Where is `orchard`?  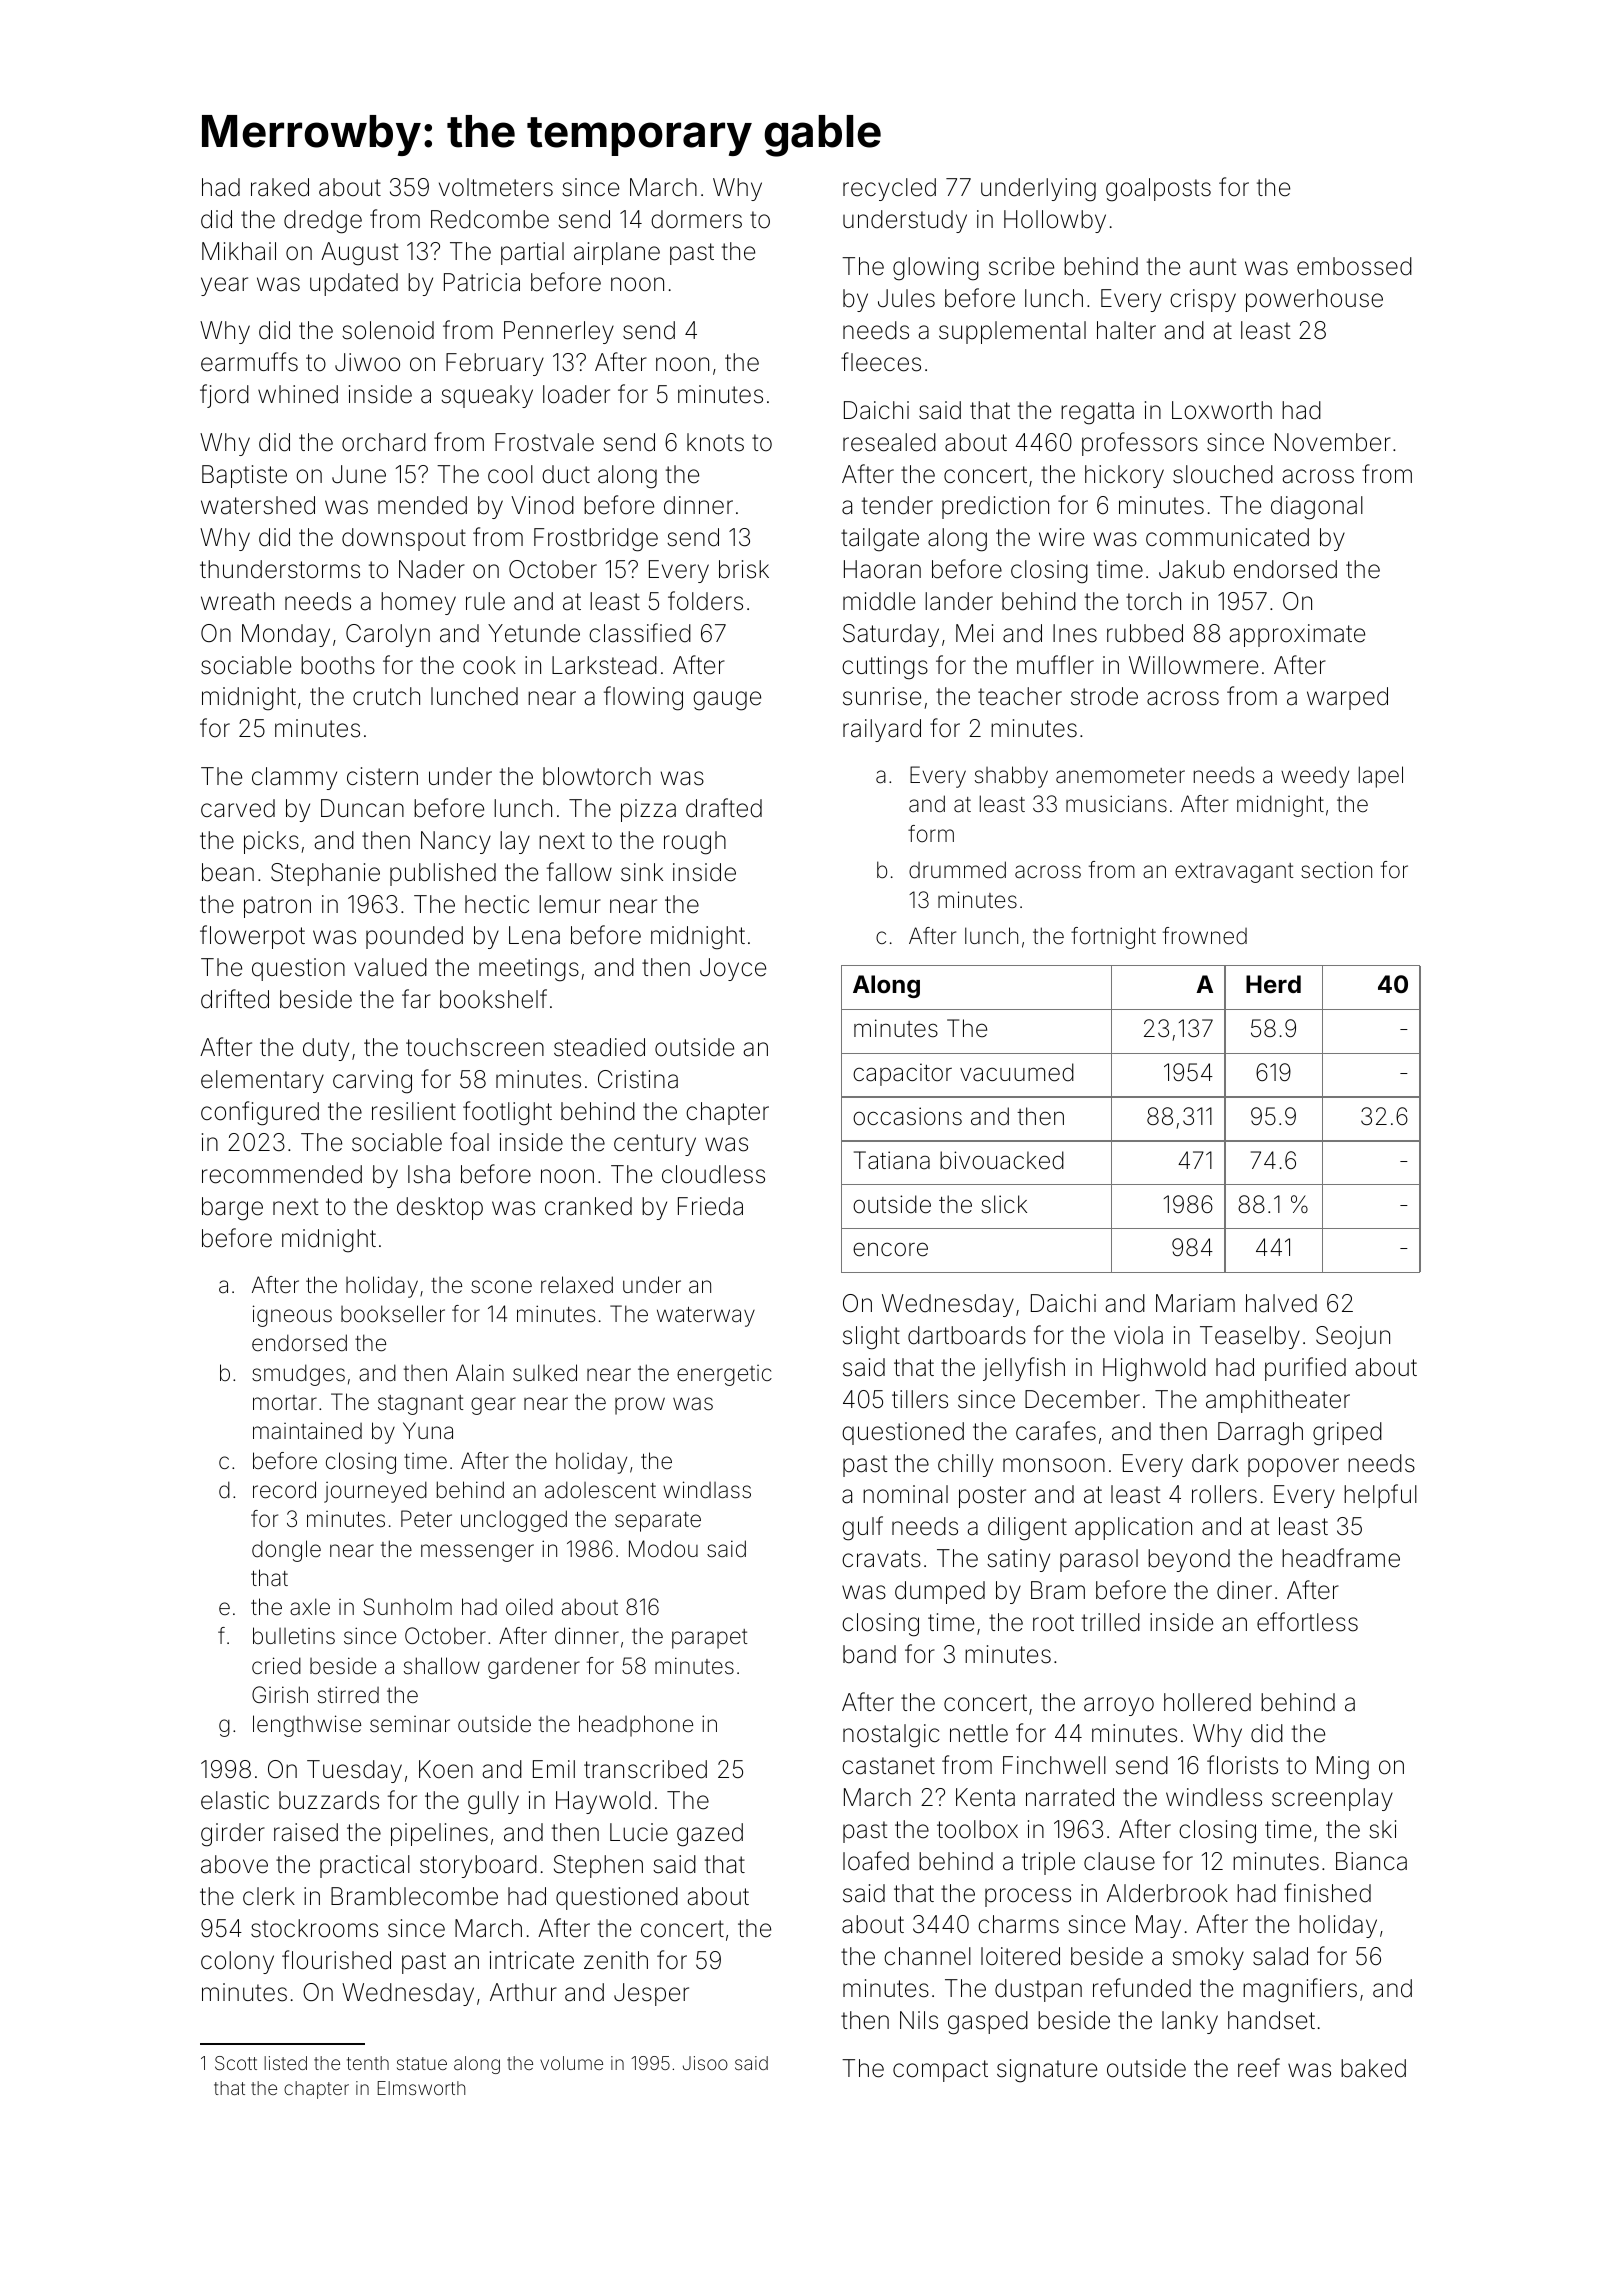 orchard is located at coordinates (384, 442).
